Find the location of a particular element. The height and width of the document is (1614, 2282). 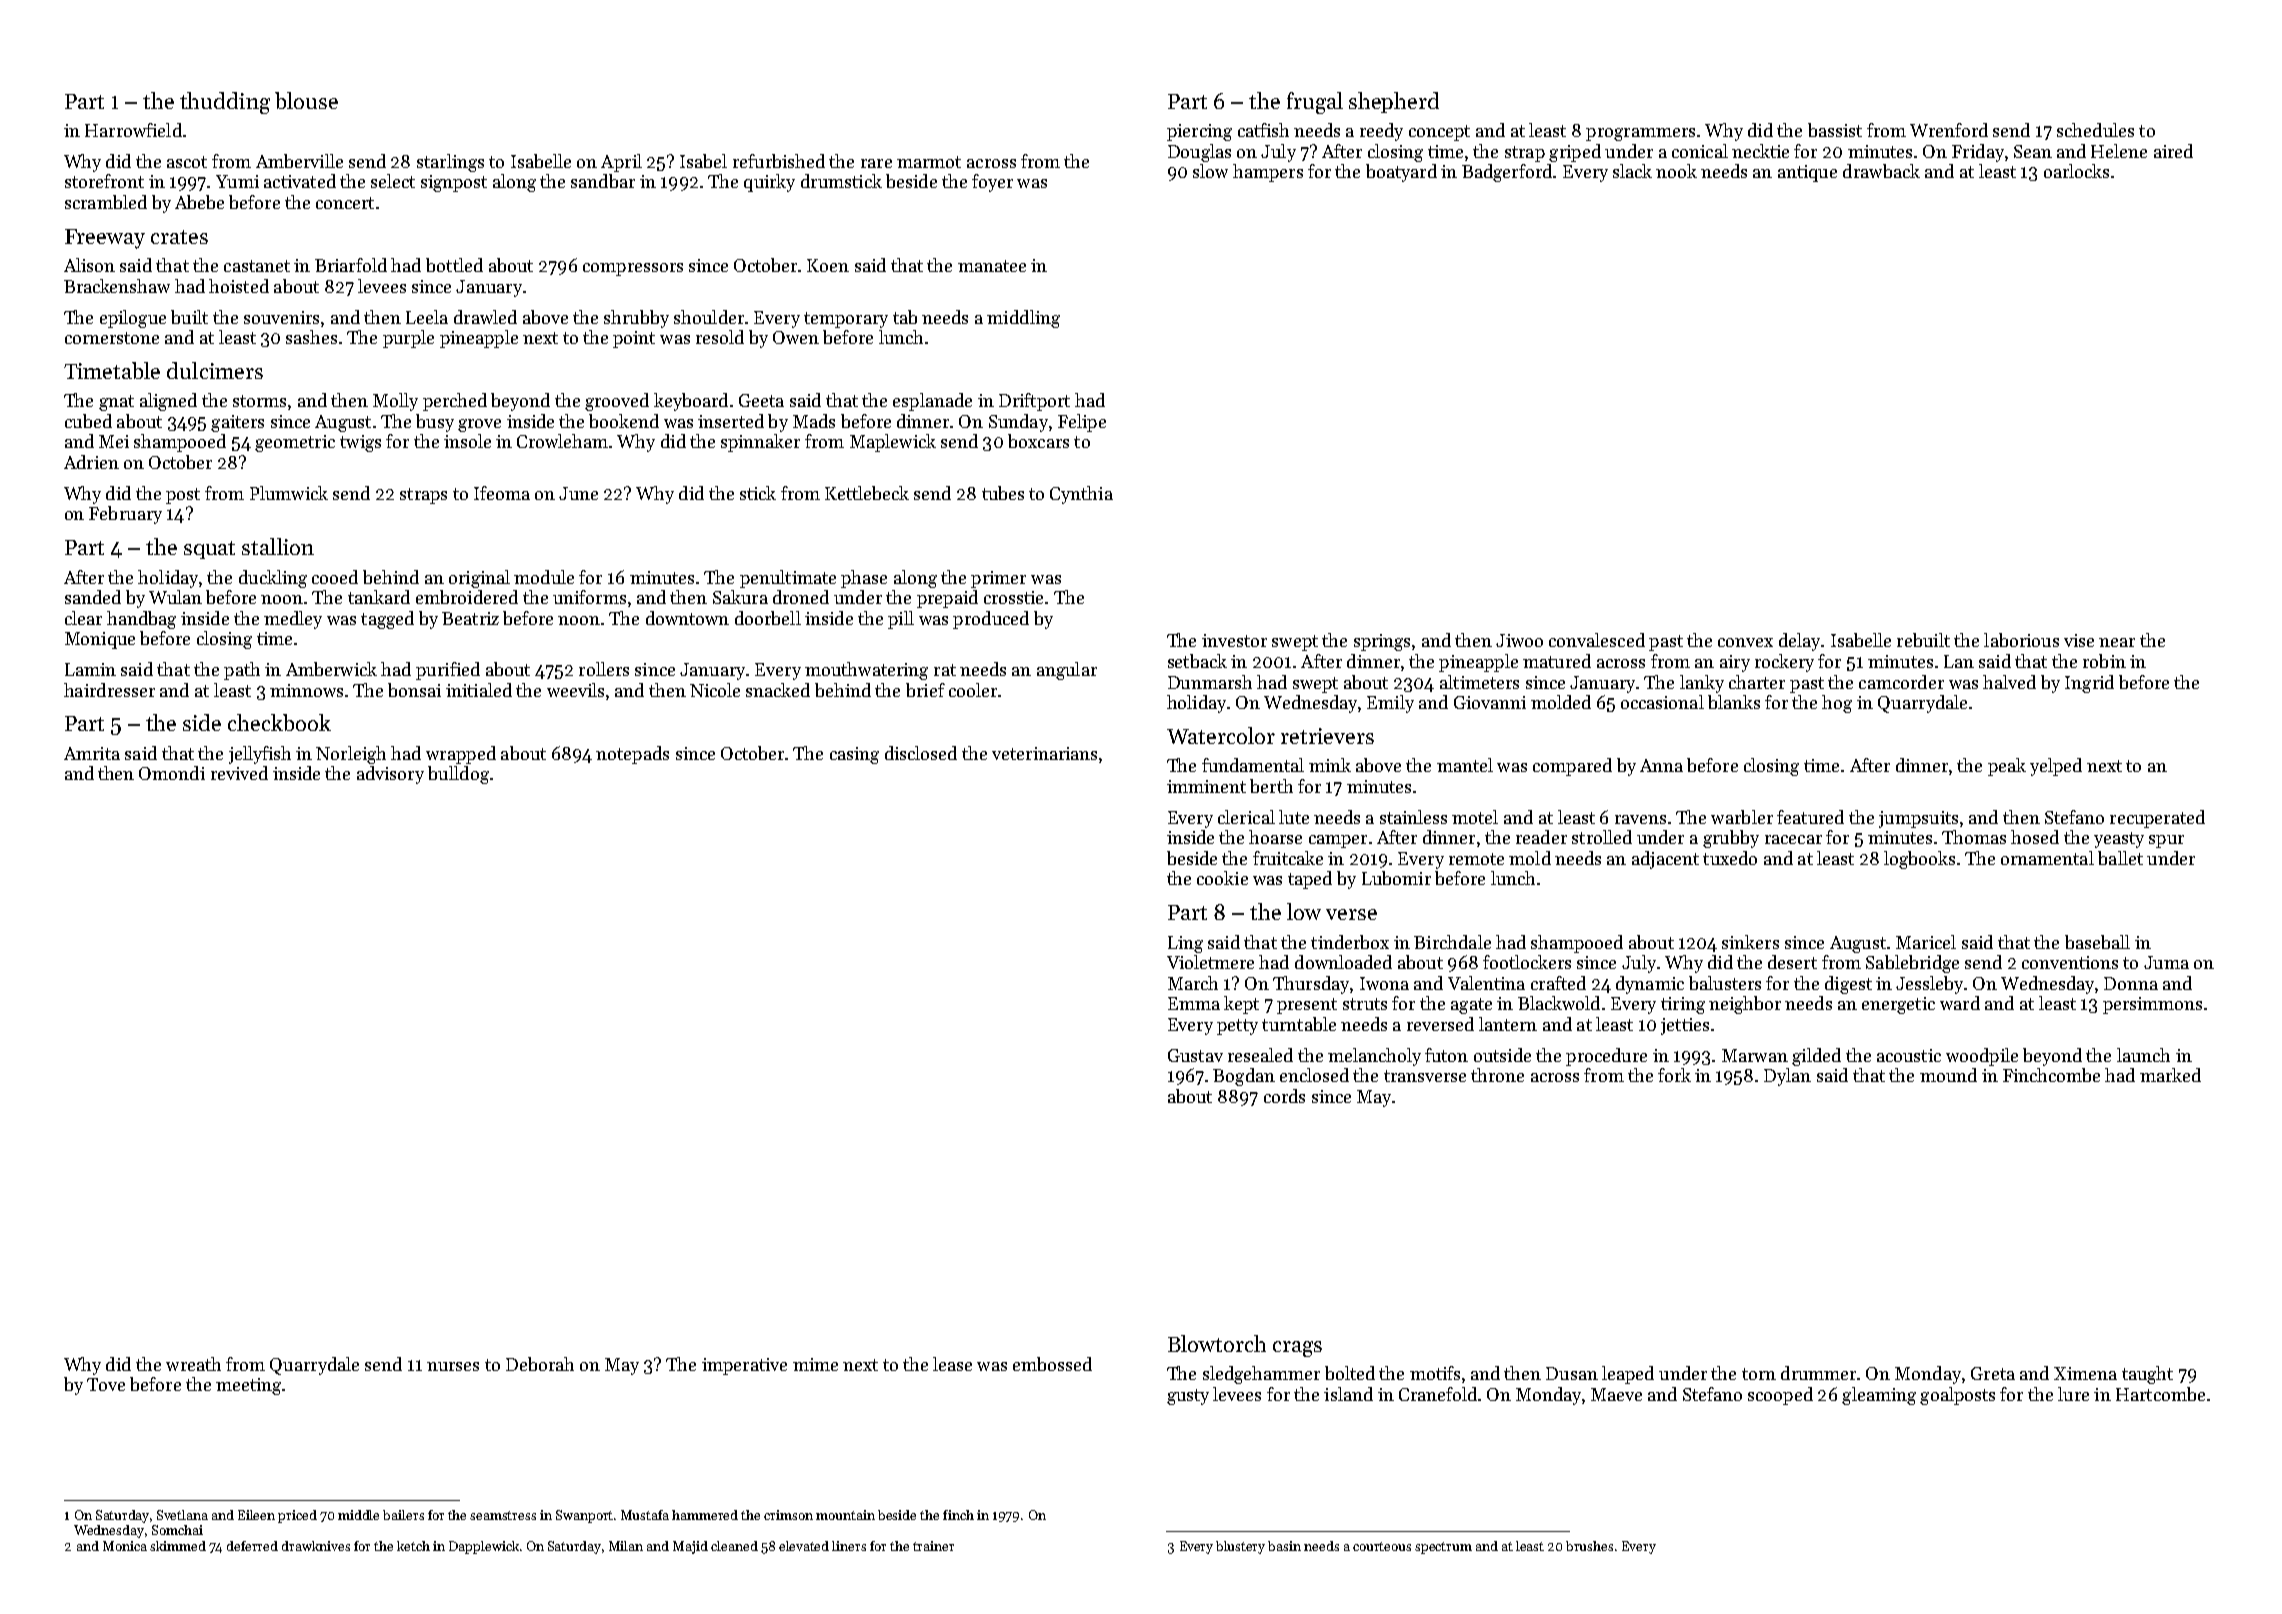

fork is located at coordinates (1674, 1075).
